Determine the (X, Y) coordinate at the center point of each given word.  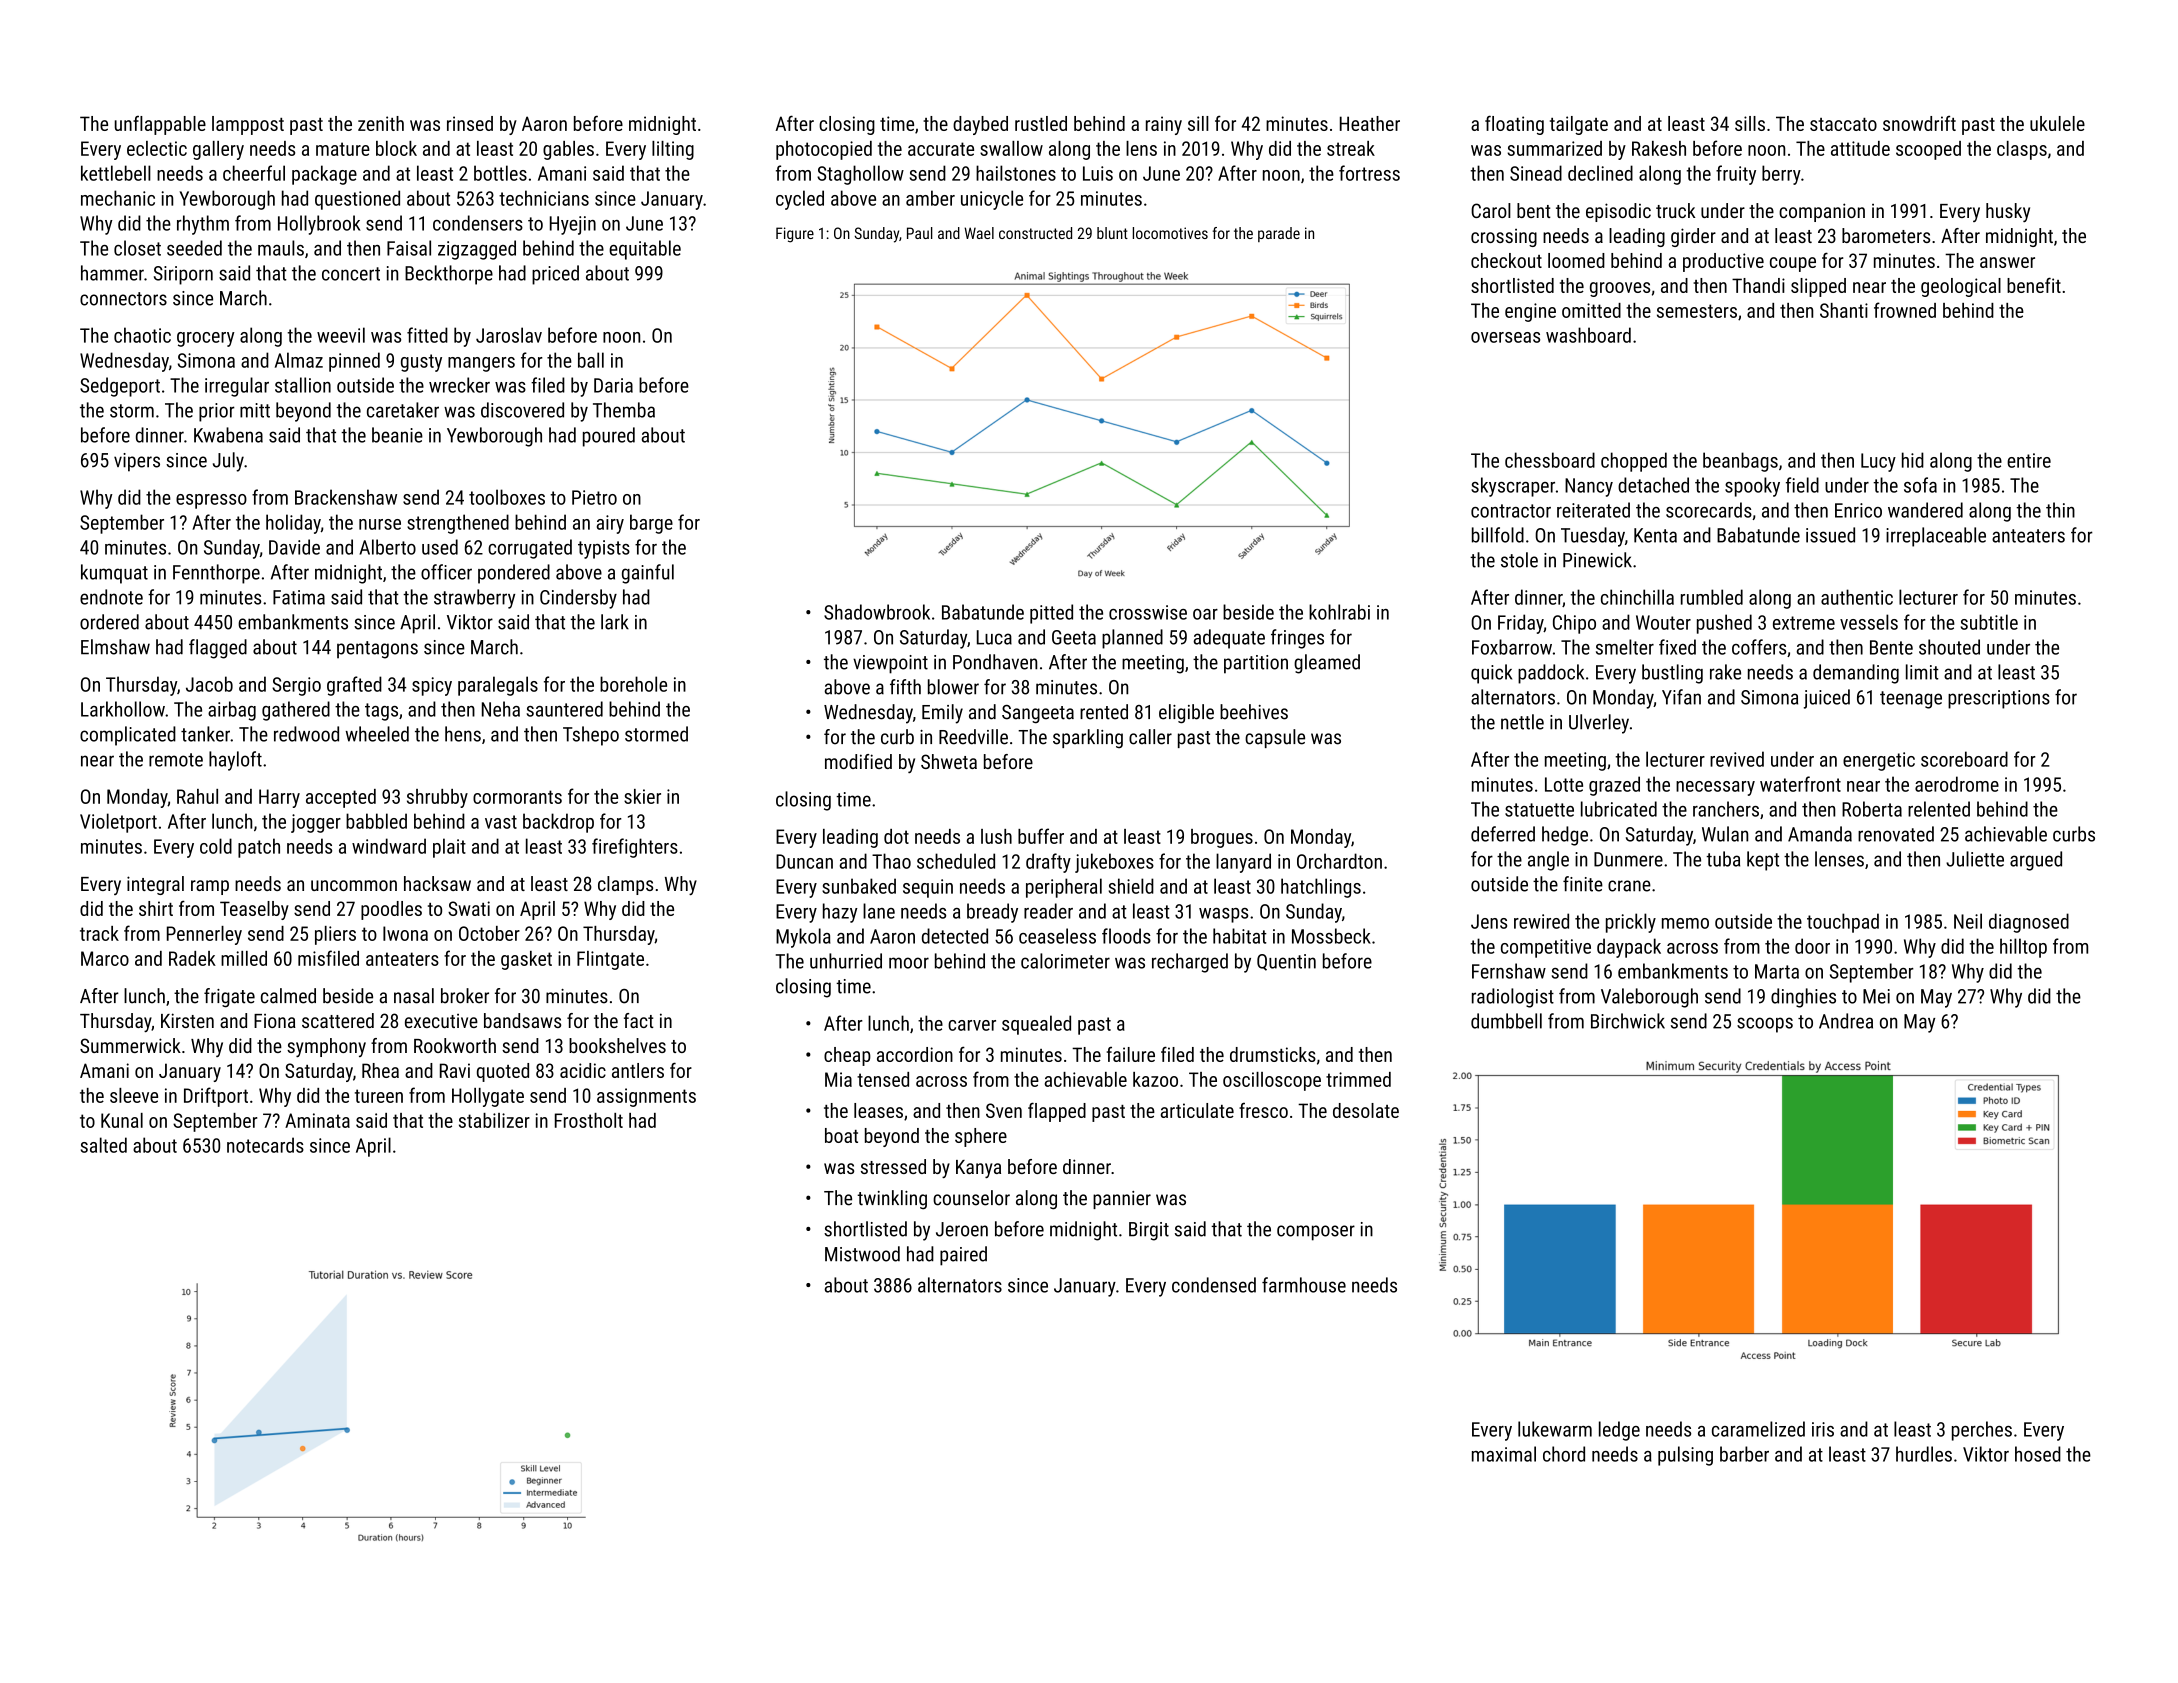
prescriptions (1999, 699)
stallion (303, 385)
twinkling (892, 1200)
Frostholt (589, 1120)
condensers (478, 223)
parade (1279, 234)
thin (2060, 510)
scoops (1765, 1025)
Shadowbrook (877, 612)
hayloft (235, 761)
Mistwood (862, 1254)
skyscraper (1513, 487)
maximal (1504, 1454)
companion (1822, 212)
